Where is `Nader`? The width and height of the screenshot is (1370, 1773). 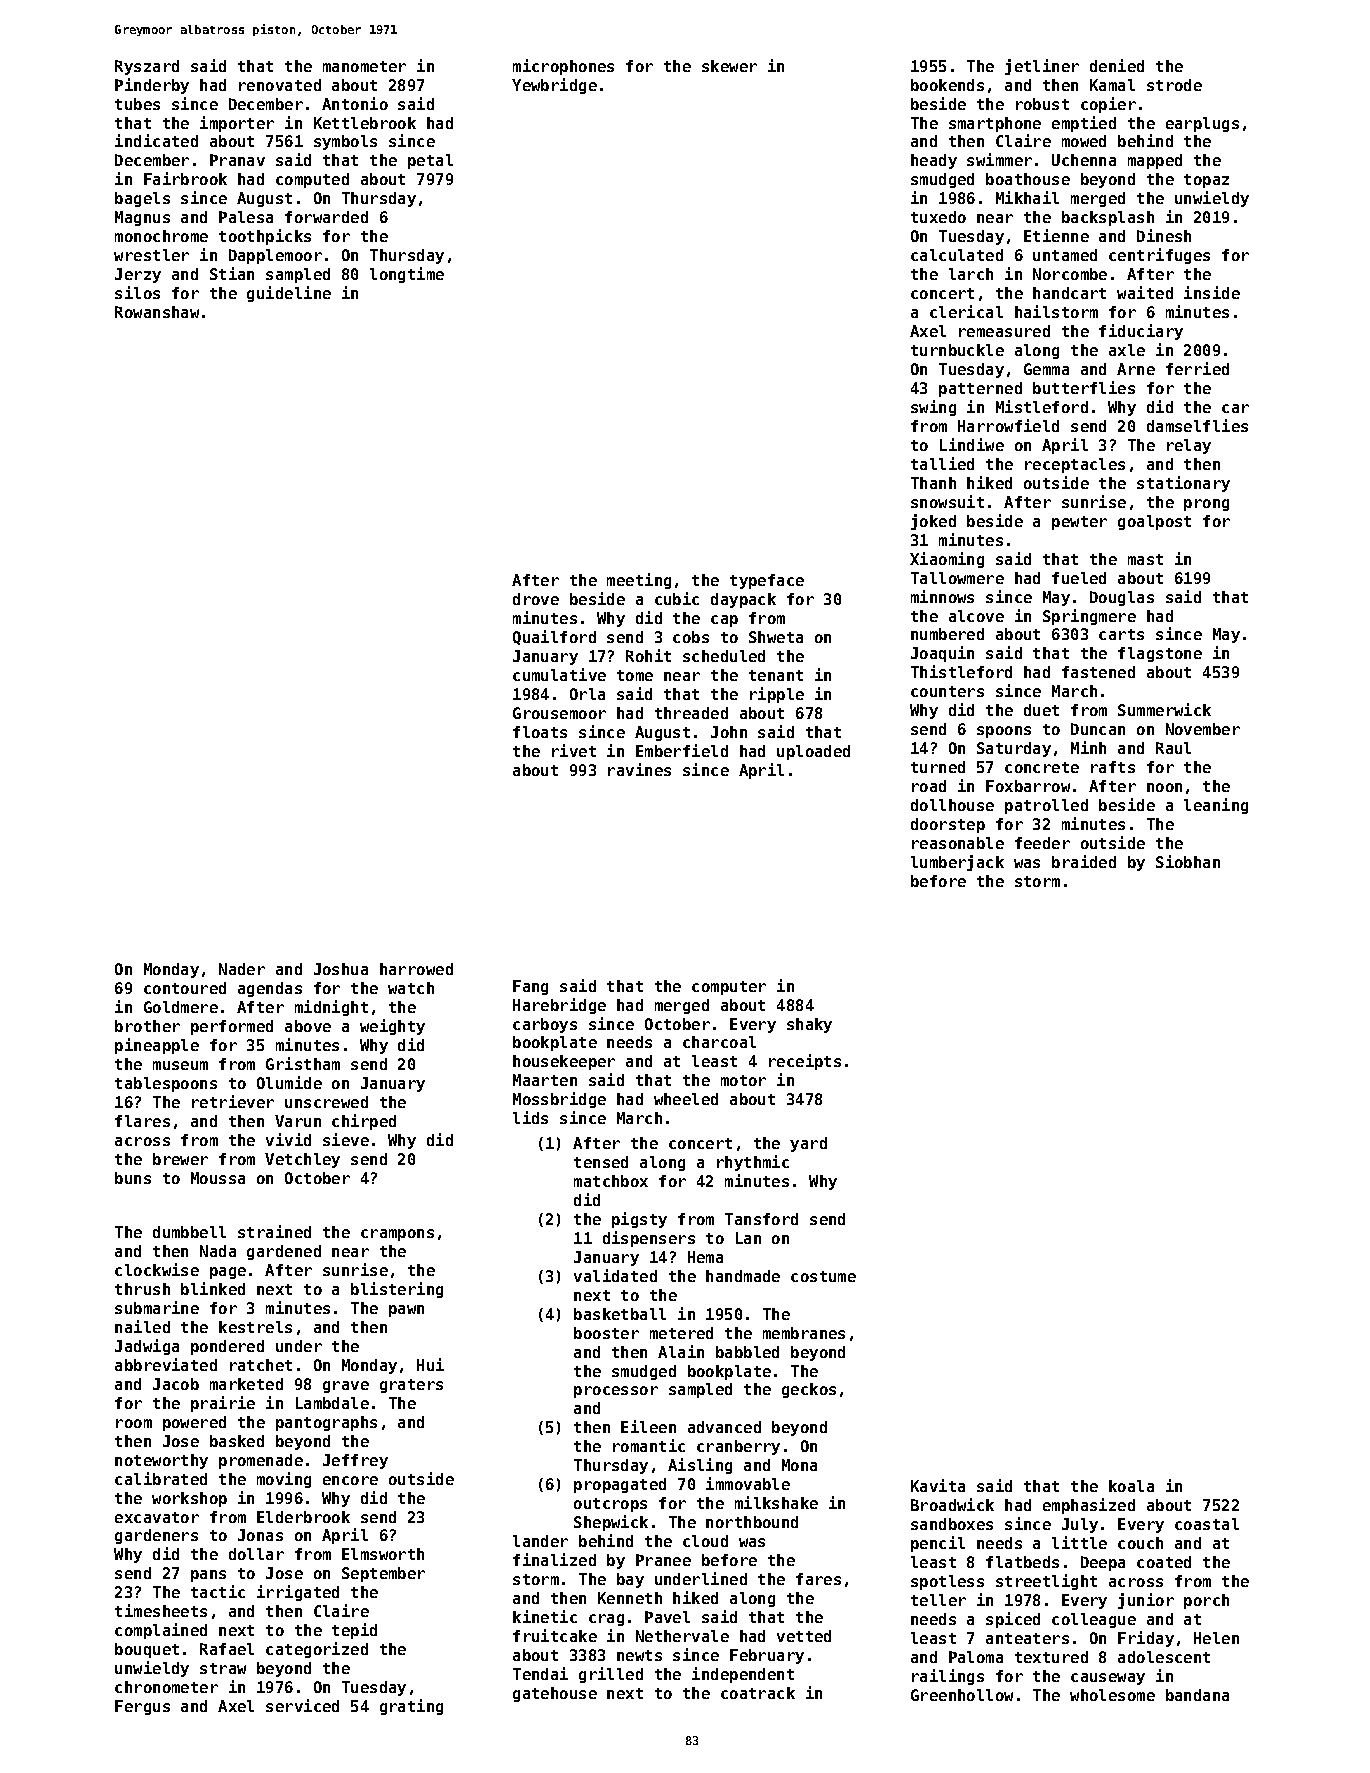 Nader is located at coordinates (242, 969).
